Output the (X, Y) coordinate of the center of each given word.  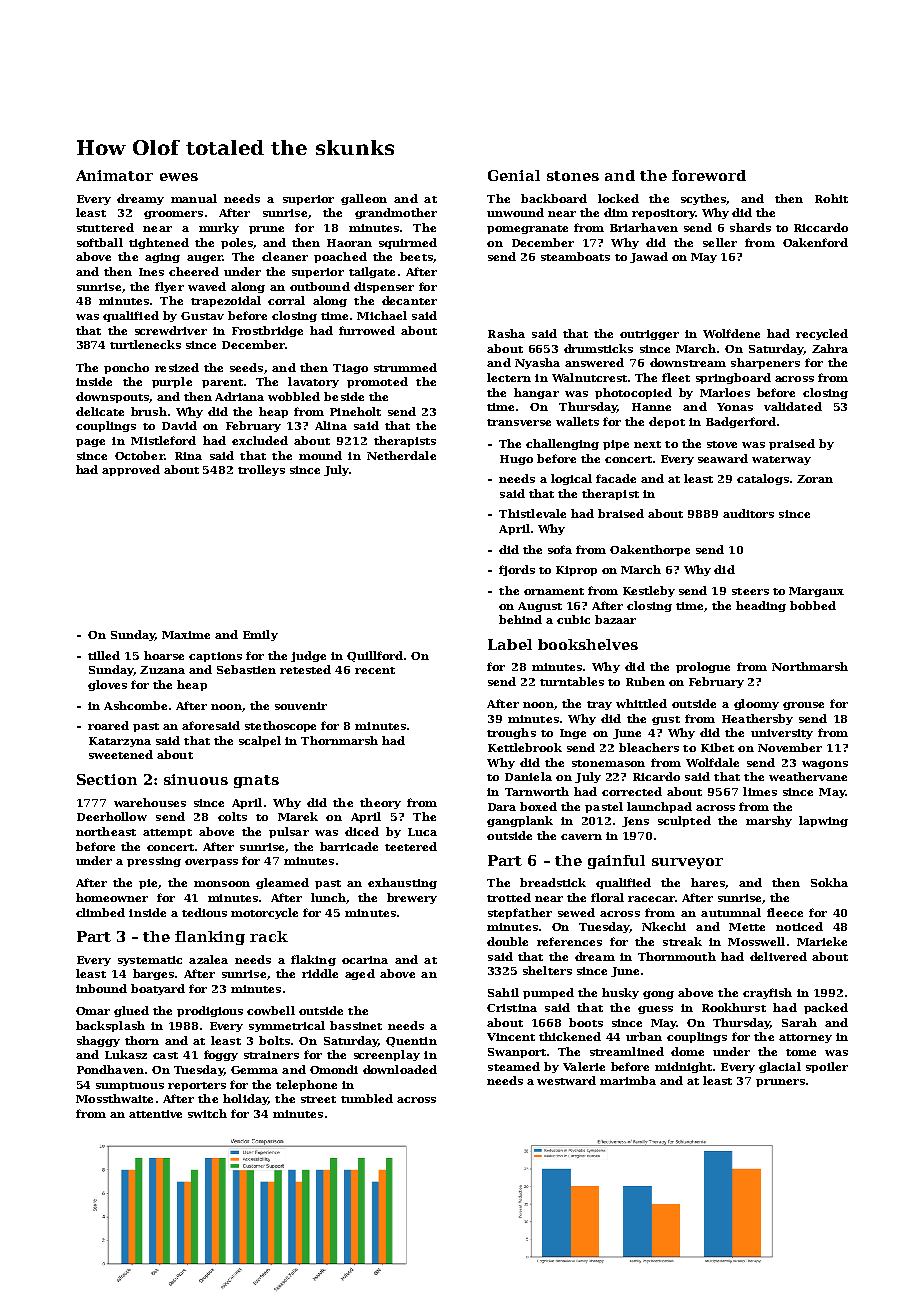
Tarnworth (537, 791)
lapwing (823, 821)
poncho (126, 368)
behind (520, 619)
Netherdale (401, 455)
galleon (364, 199)
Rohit (831, 198)
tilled (104, 655)
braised (621, 513)
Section (107, 779)
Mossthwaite (114, 1098)
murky (219, 228)
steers (750, 591)
